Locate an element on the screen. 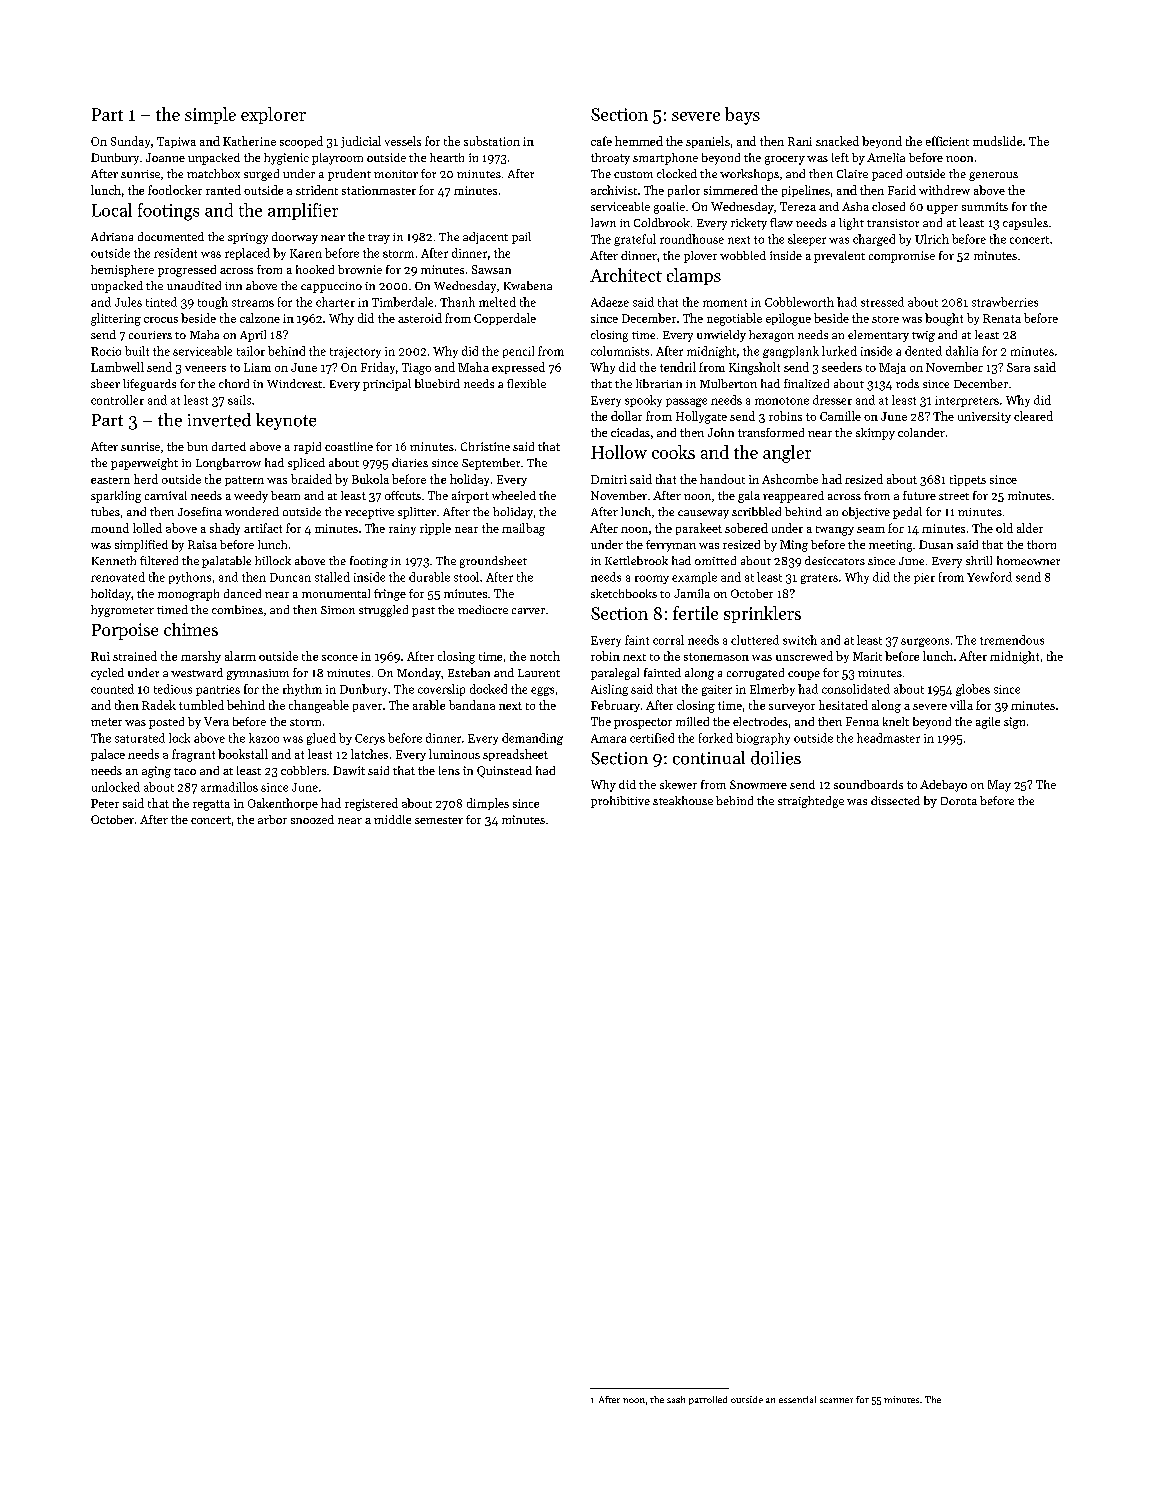 The image size is (1155, 1495). tippets is located at coordinates (968, 480).
